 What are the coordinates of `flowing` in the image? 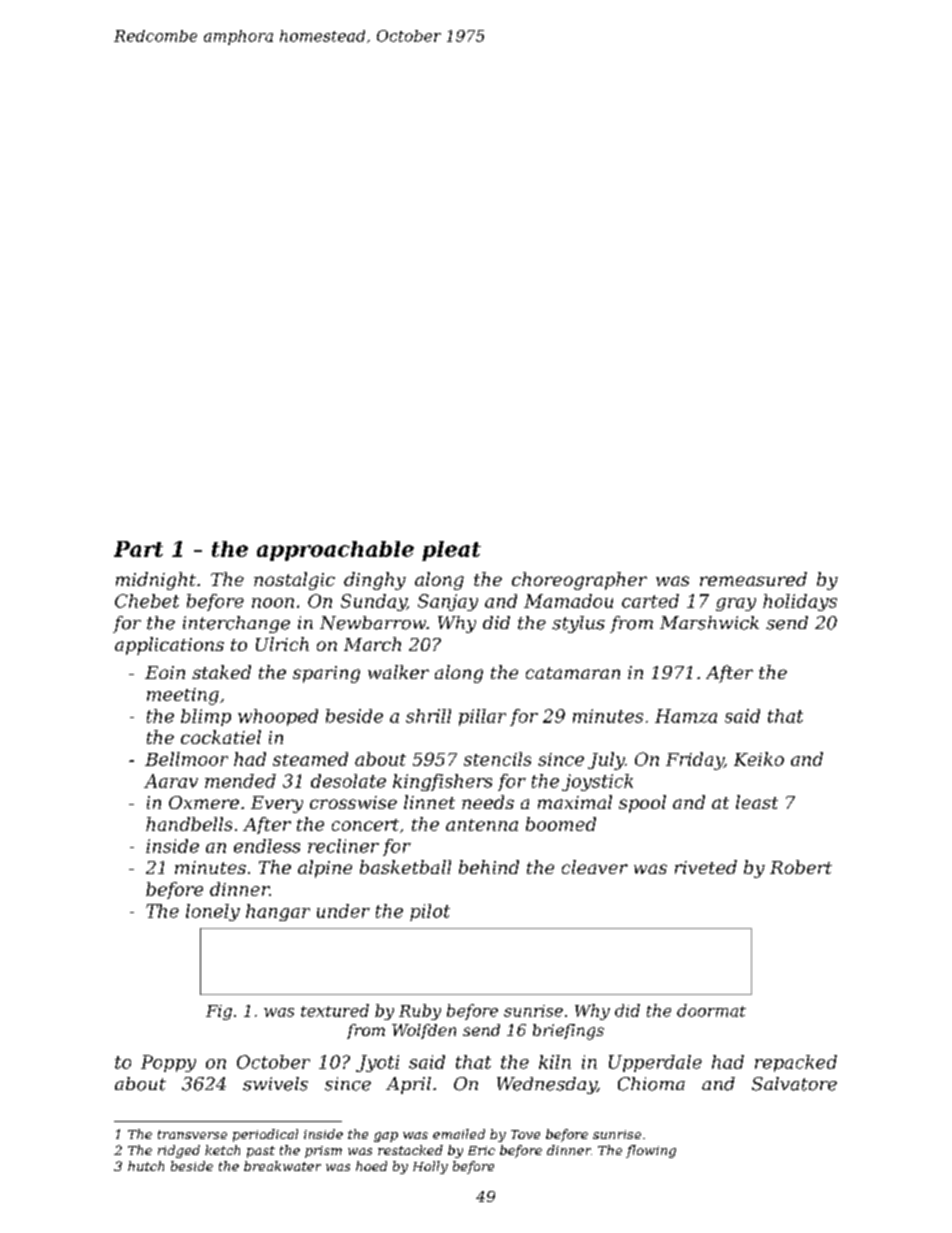 It's located at (651, 1151).
